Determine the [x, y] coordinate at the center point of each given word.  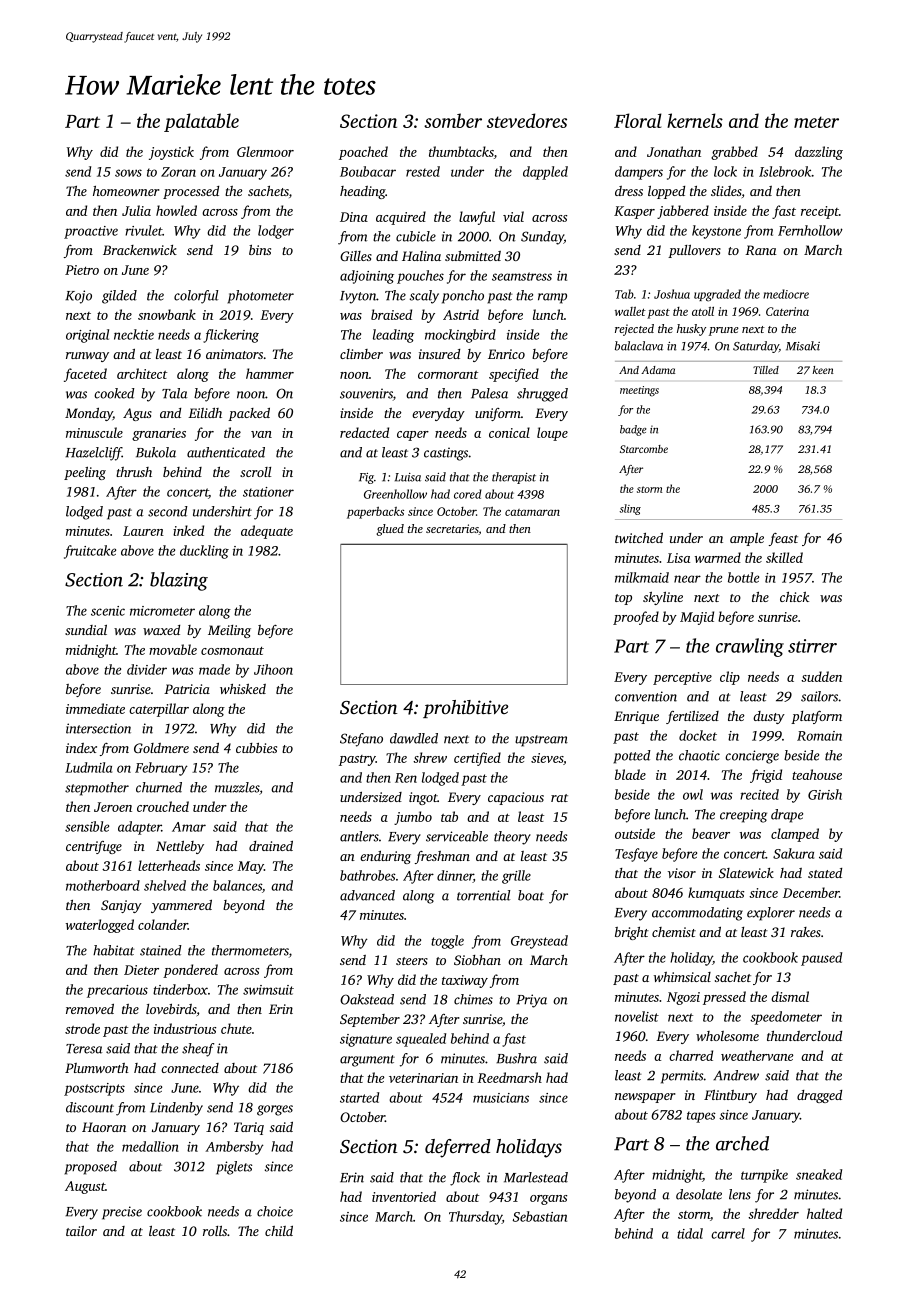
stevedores [527, 120]
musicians [501, 1098]
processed [191, 192]
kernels [695, 120]
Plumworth [97, 1068]
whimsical [682, 977]
